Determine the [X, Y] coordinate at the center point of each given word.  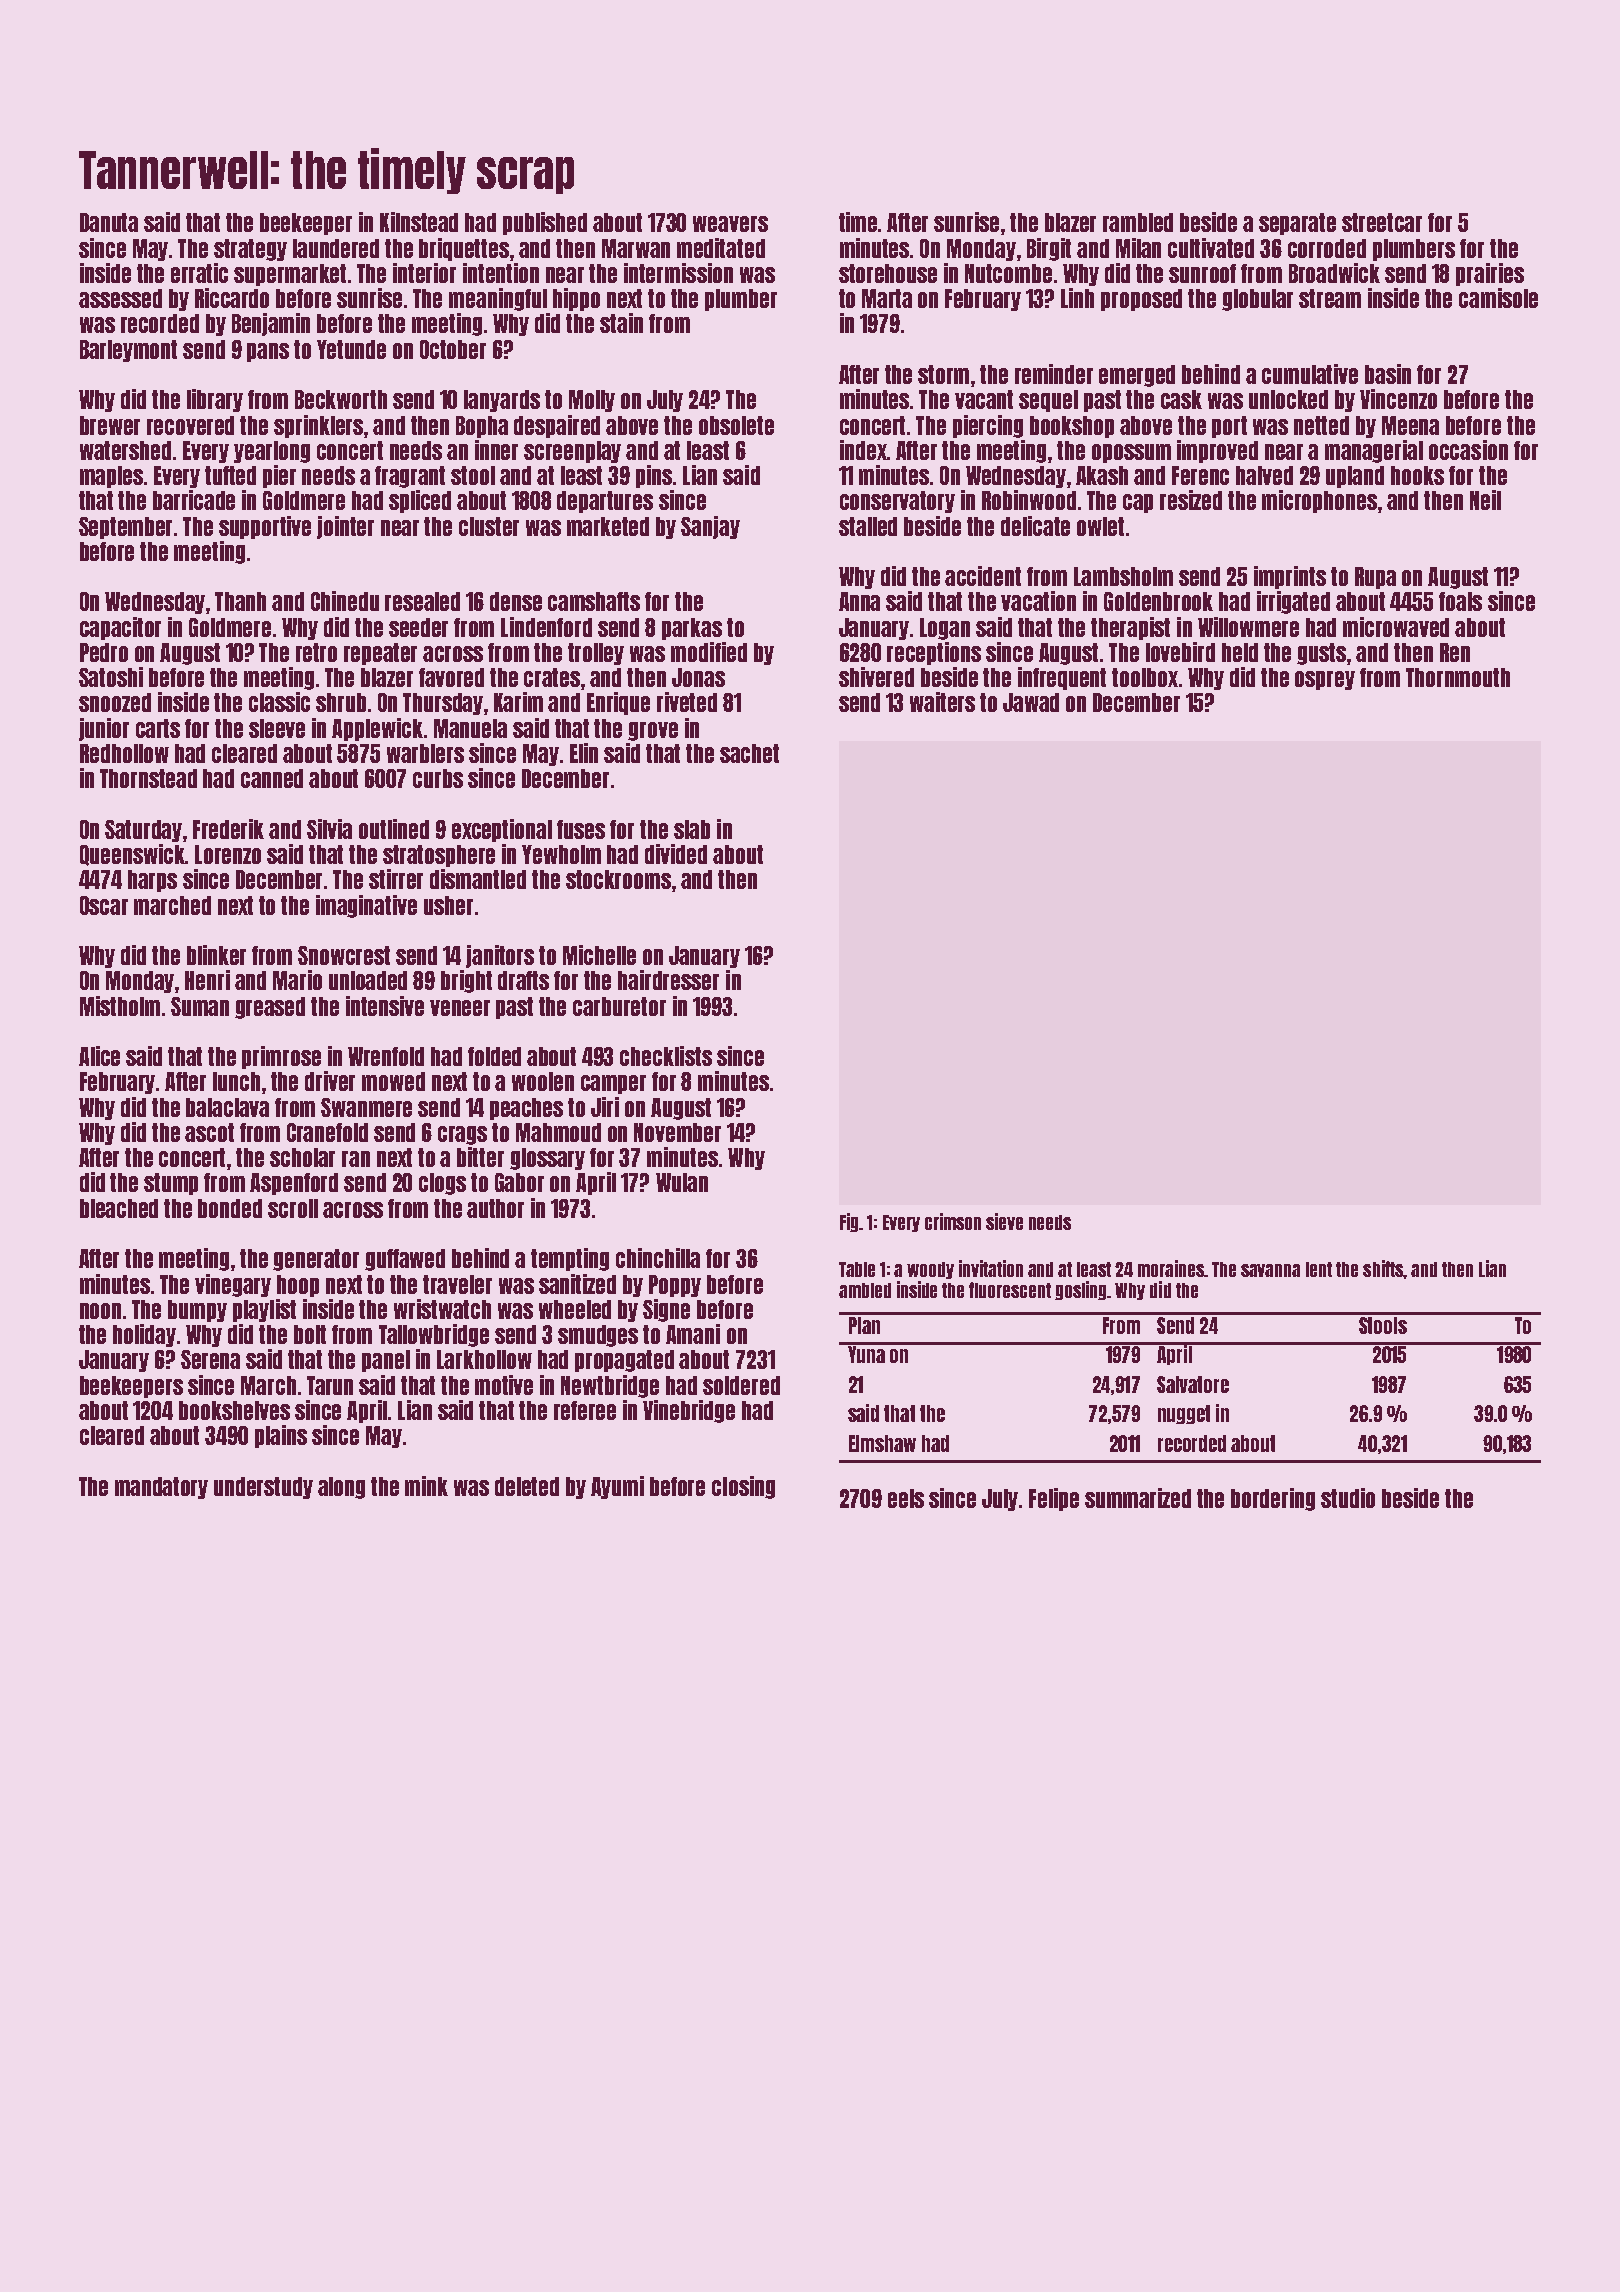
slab [692, 829]
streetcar [1382, 222]
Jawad [1031, 702]
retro [316, 652]
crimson [953, 1221]
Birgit [1049, 249]
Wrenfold [386, 1056]
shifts [1383, 1268]
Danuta [109, 222]
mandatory [161, 1488]
